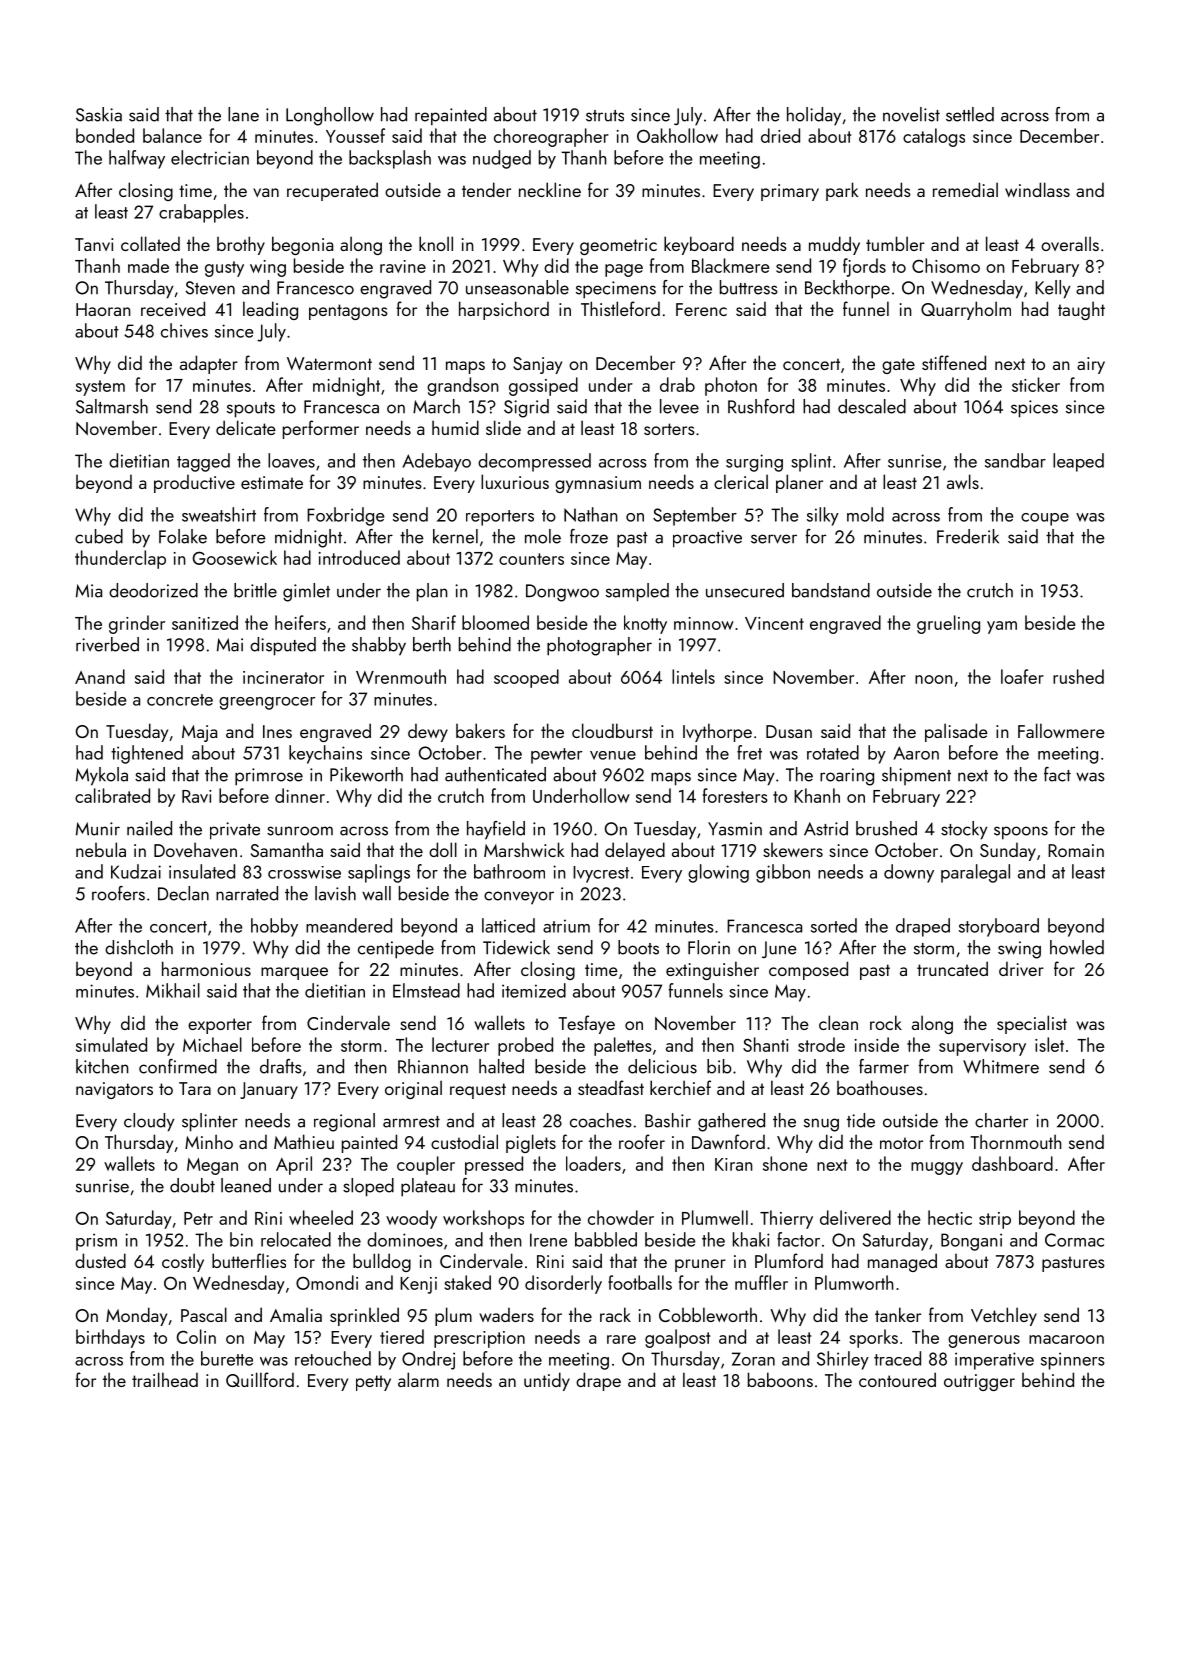 Image resolution: width=1180 pixels, height=1669 pixels. I want to click on Tesfaye, so click(586, 1024).
